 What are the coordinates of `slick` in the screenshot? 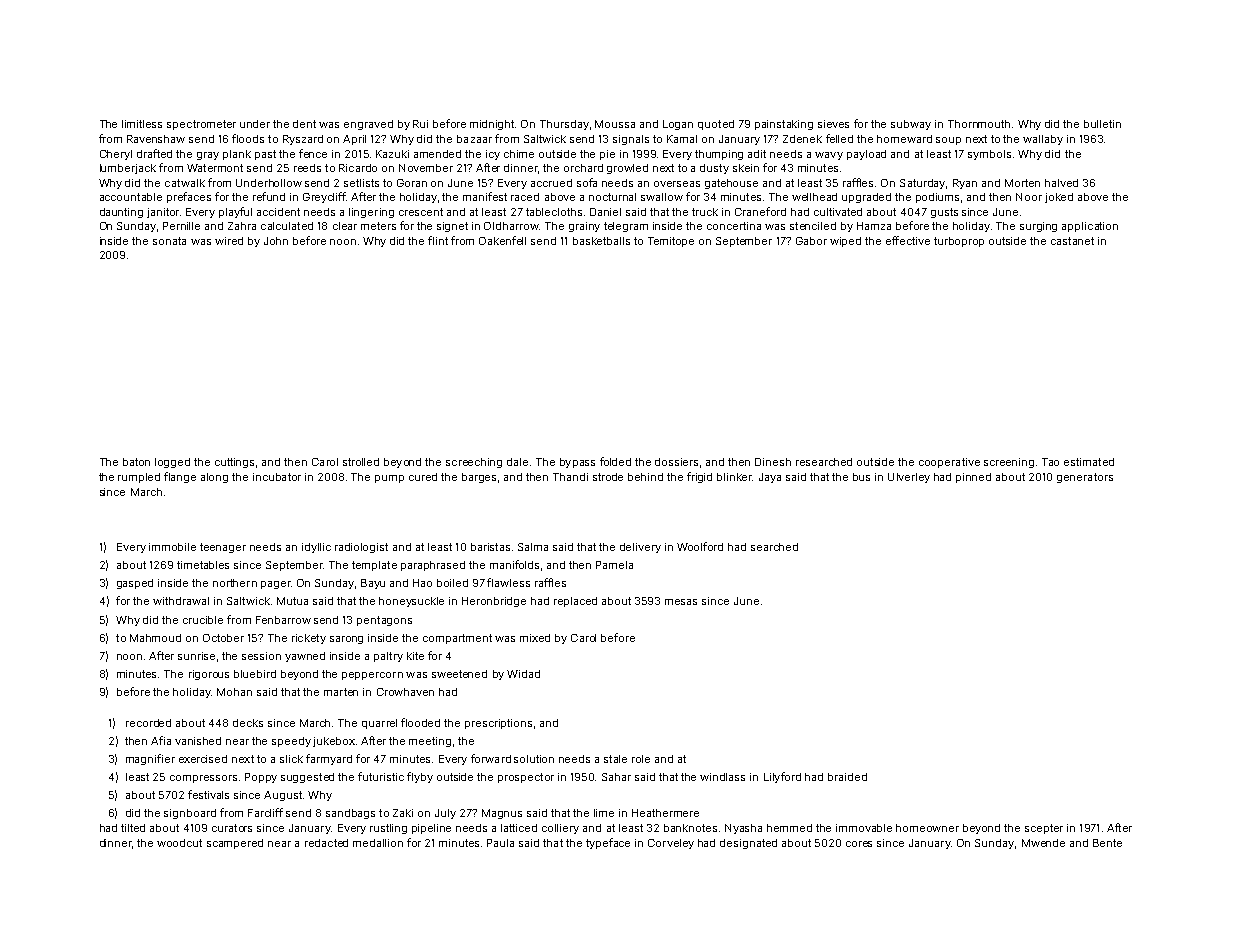 It's located at (291, 759).
